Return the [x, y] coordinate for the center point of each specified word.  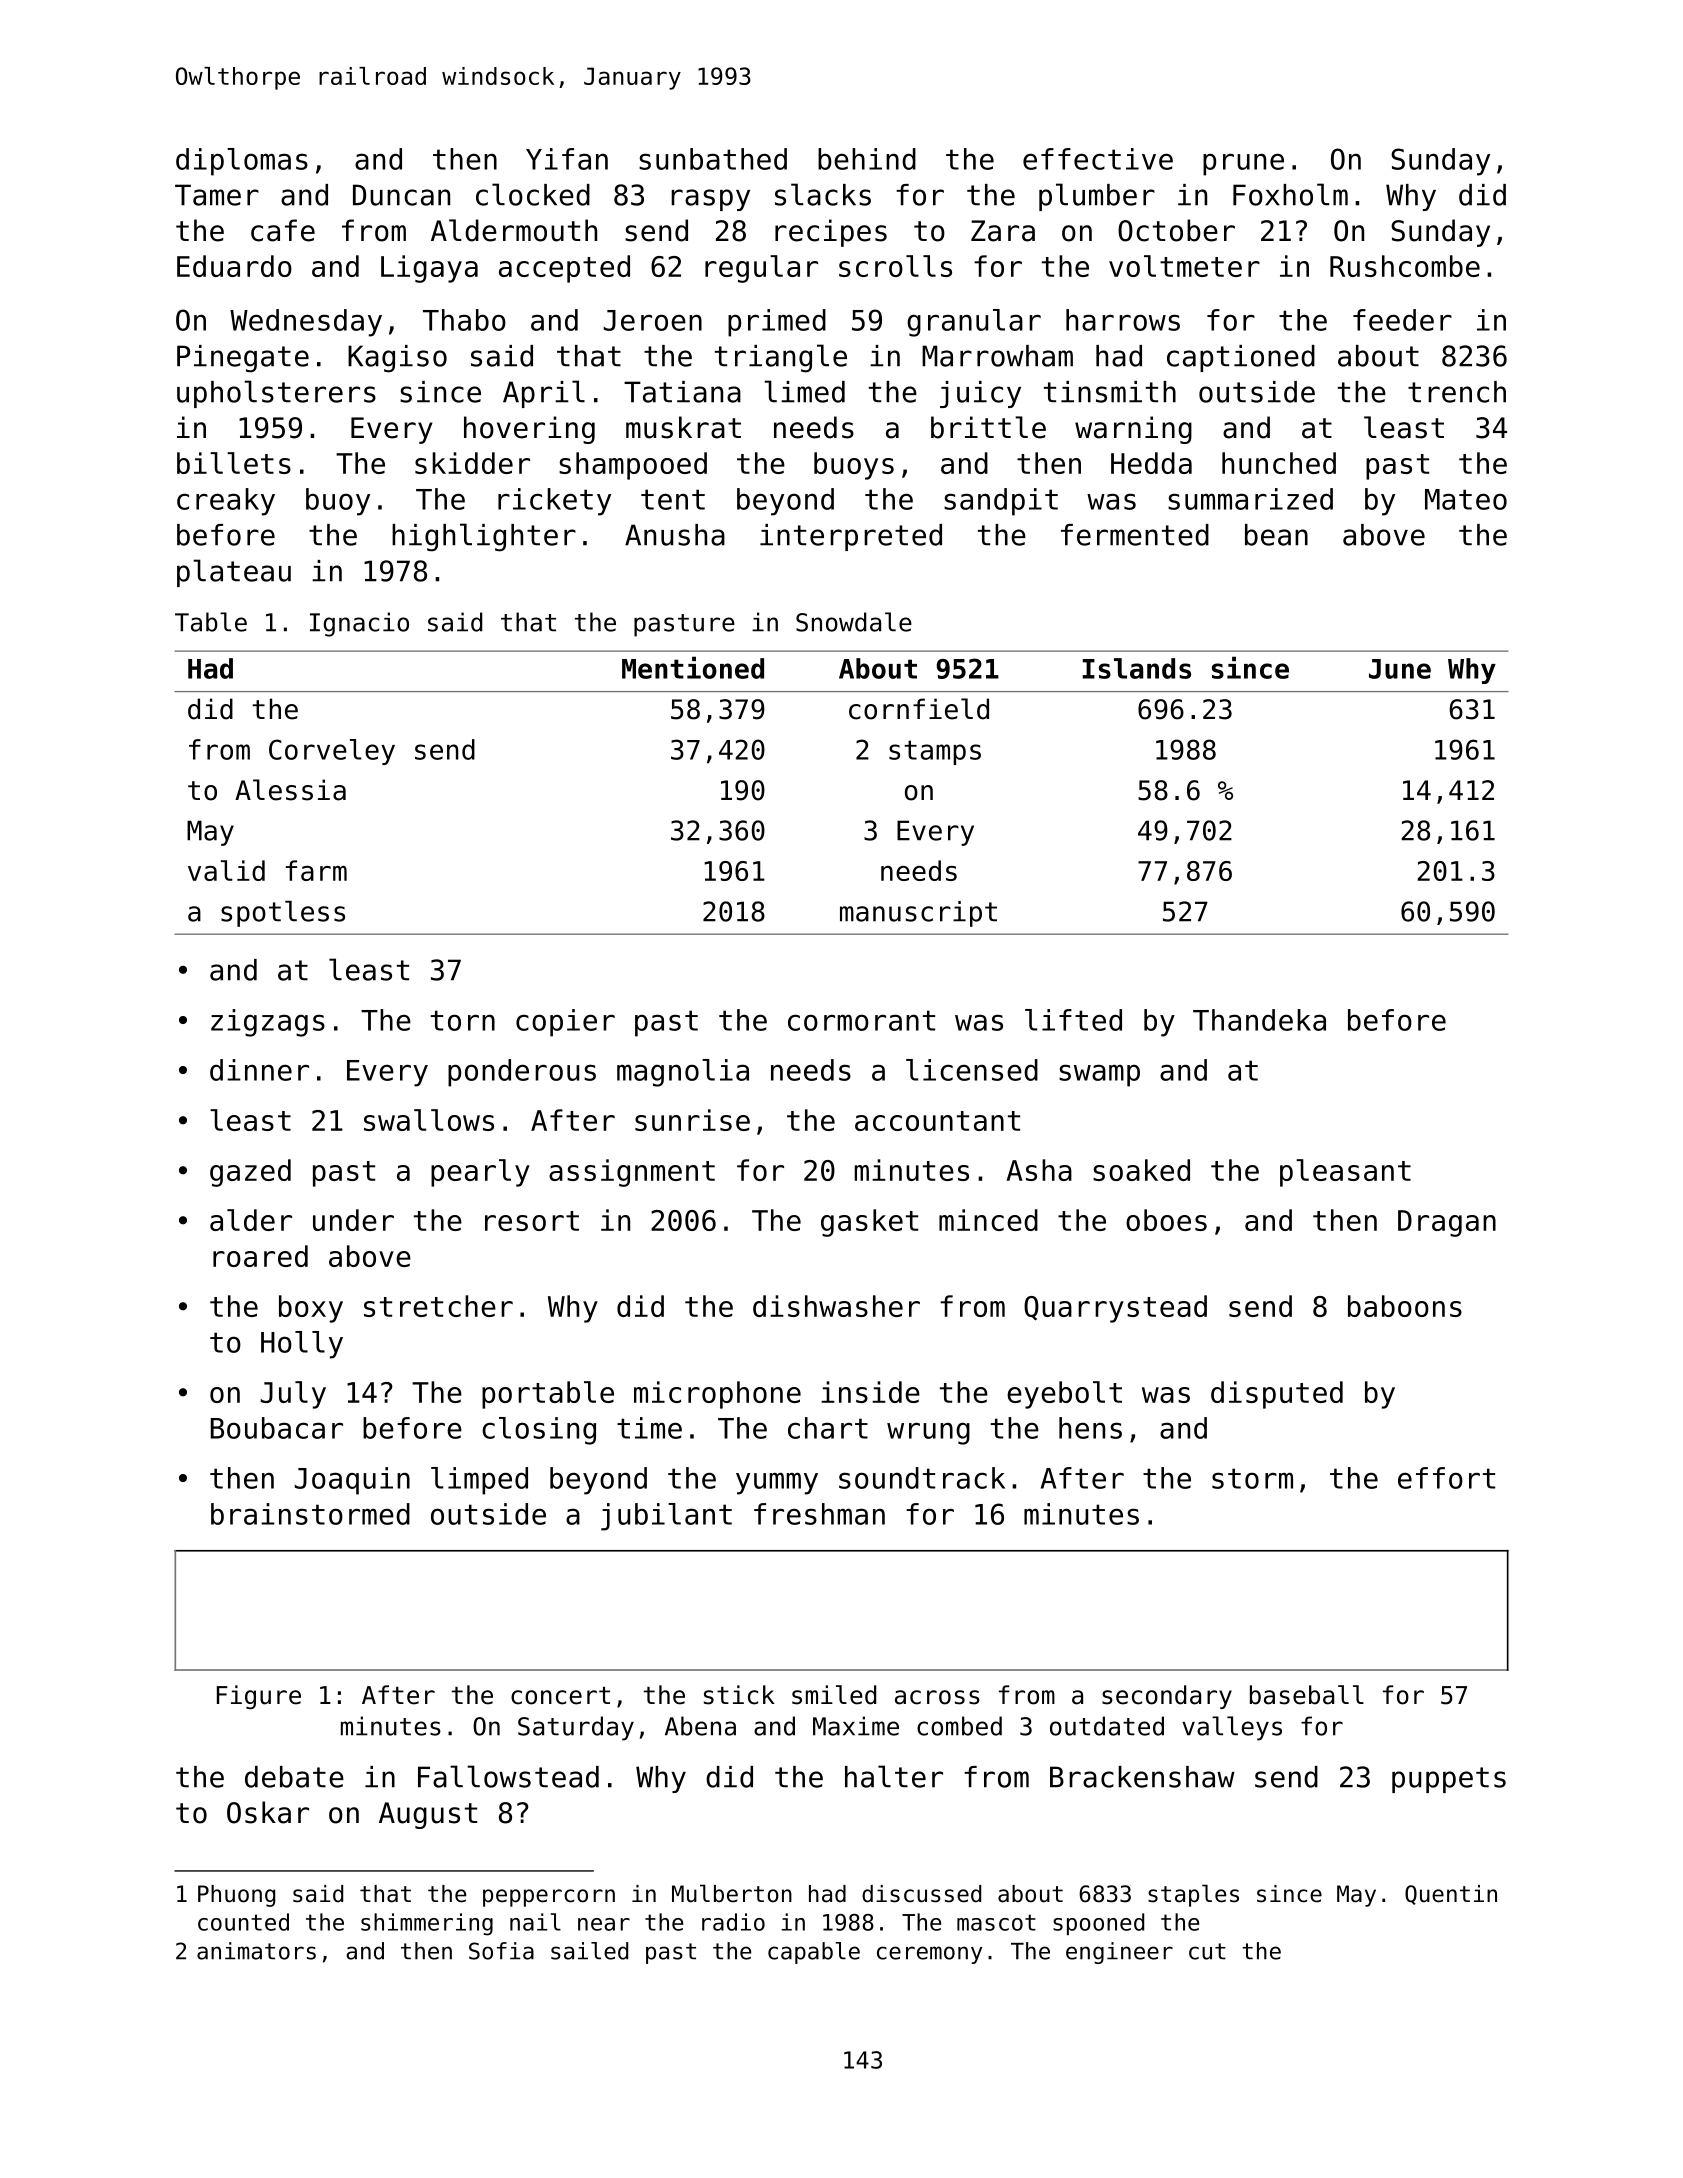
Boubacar [277, 1428]
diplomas [242, 162]
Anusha [675, 535]
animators [256, 1951]
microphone [717, 1395]
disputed [1277, 1395]
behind [867, 159]
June [1400, 669]
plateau [234, 573]
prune [1243, 164]
